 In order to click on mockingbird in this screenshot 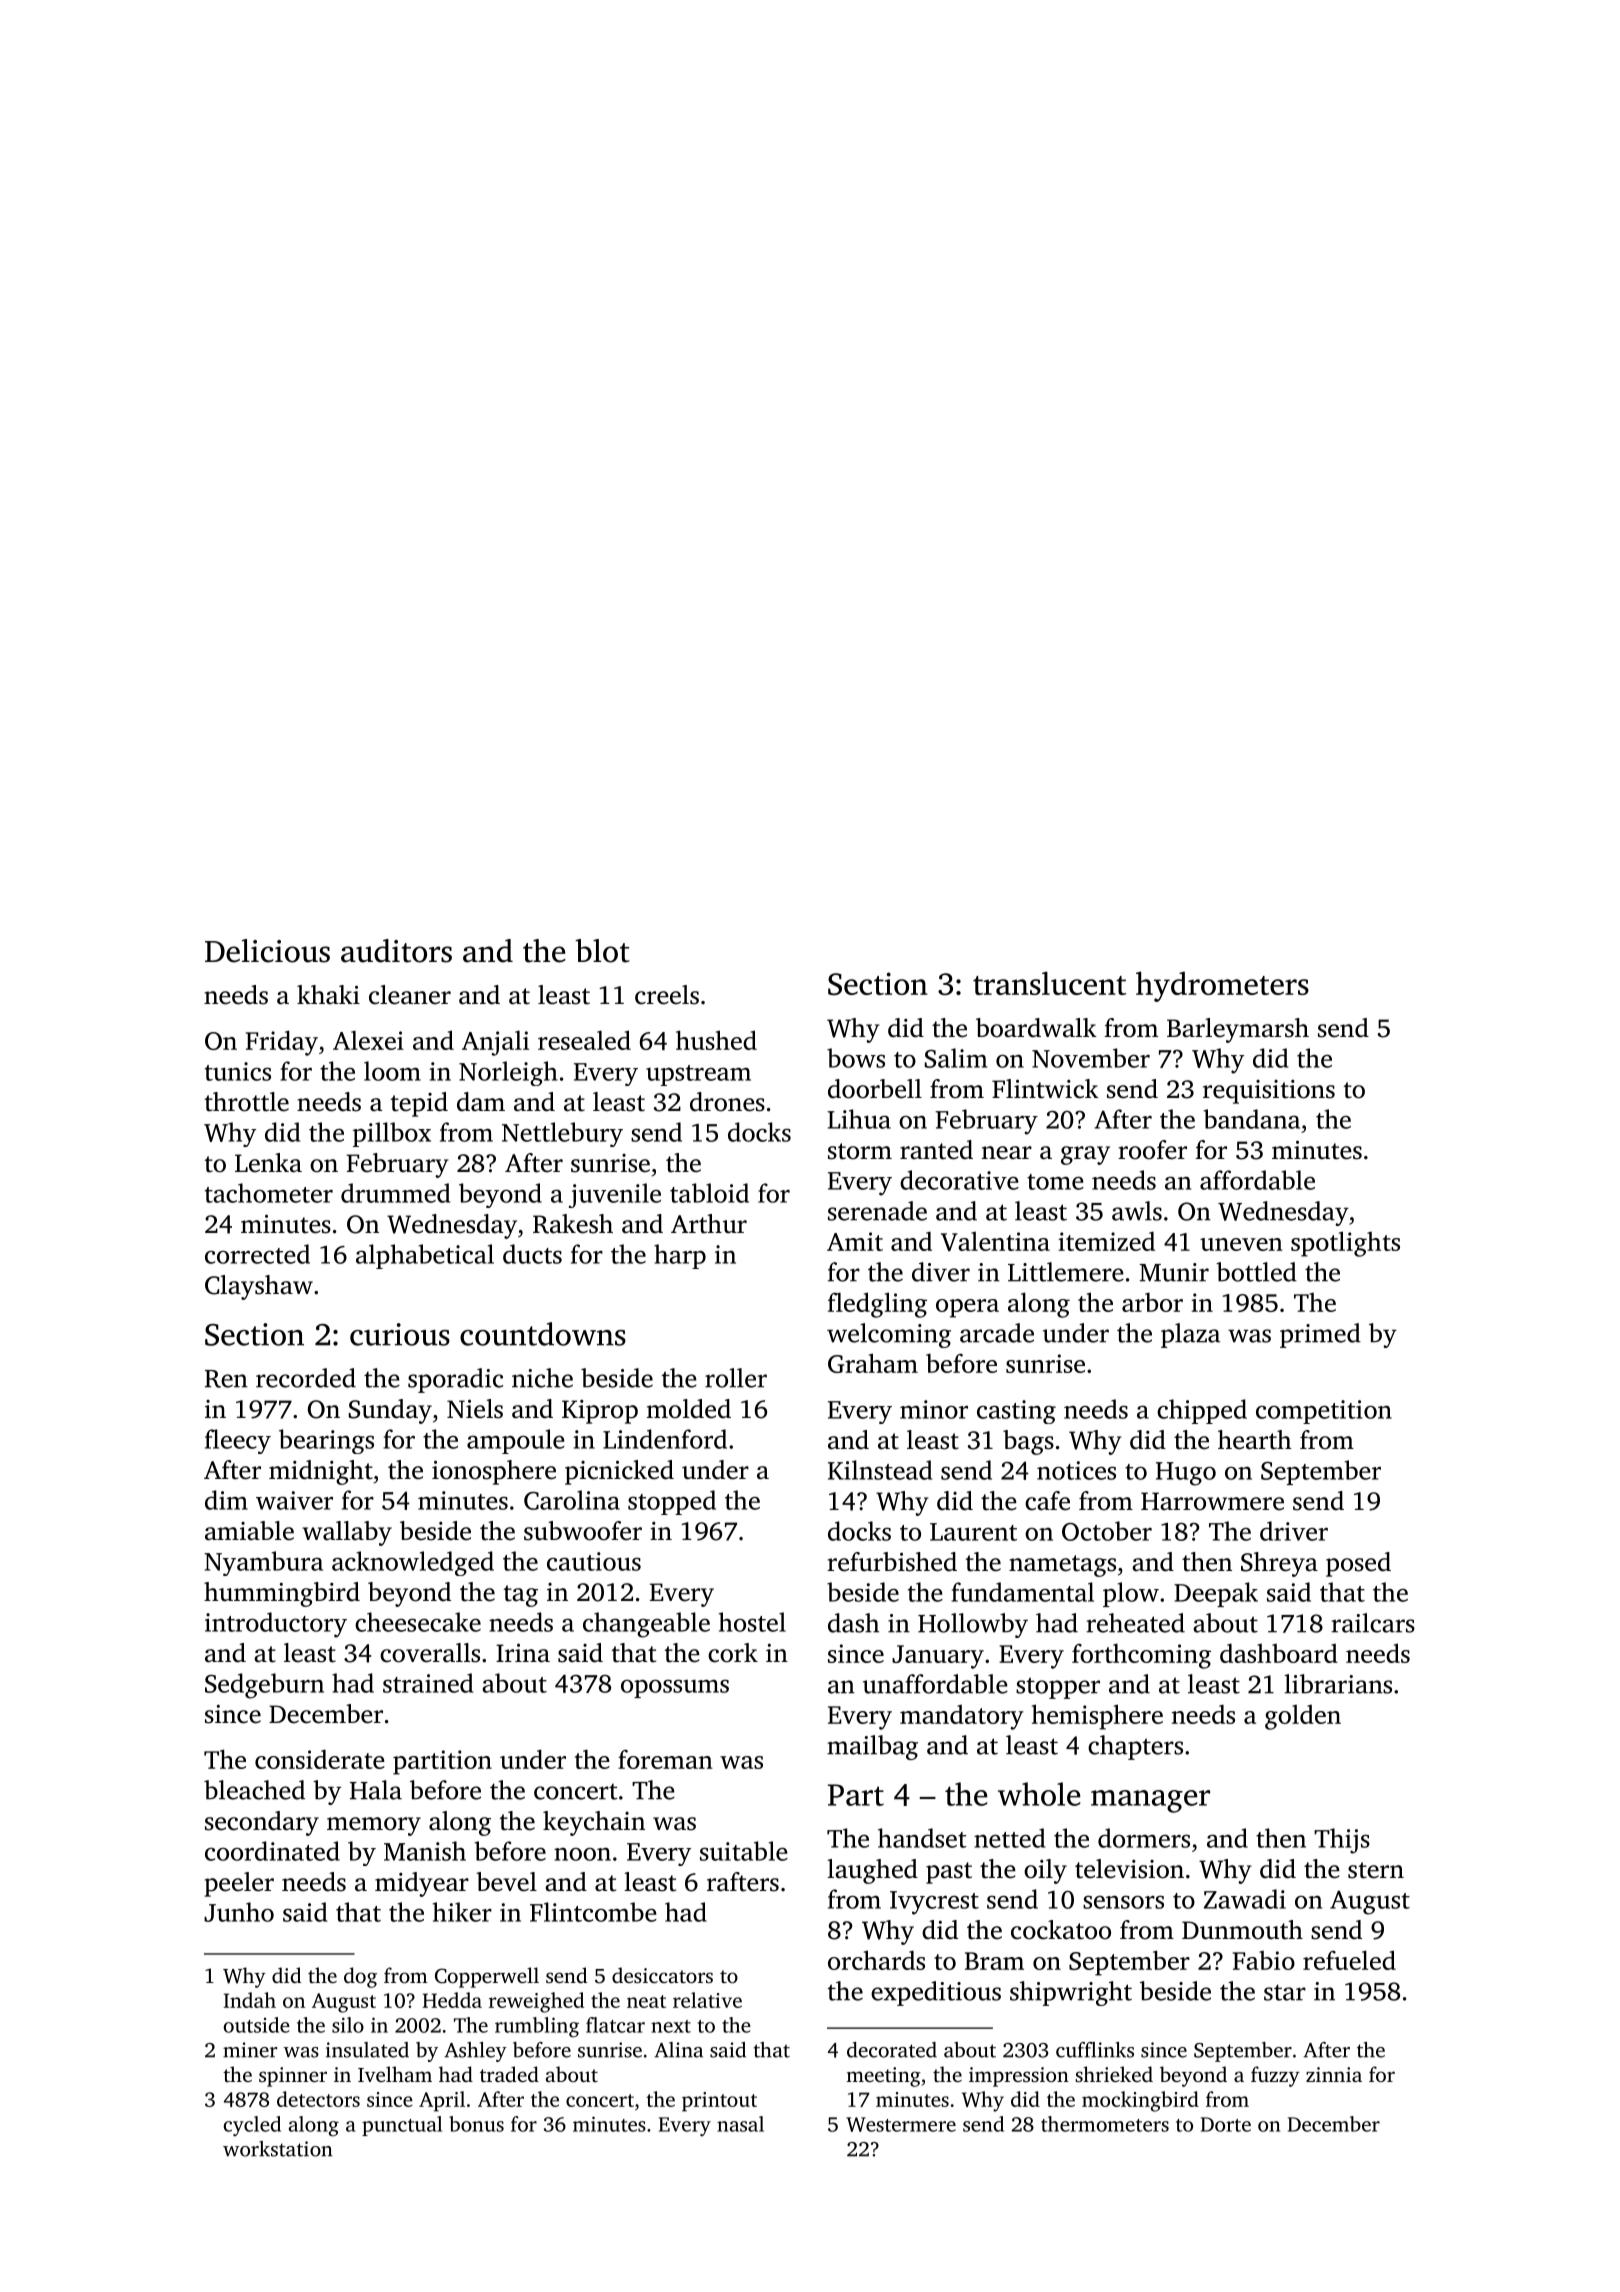, I will do `click(1140, 2101)`.
